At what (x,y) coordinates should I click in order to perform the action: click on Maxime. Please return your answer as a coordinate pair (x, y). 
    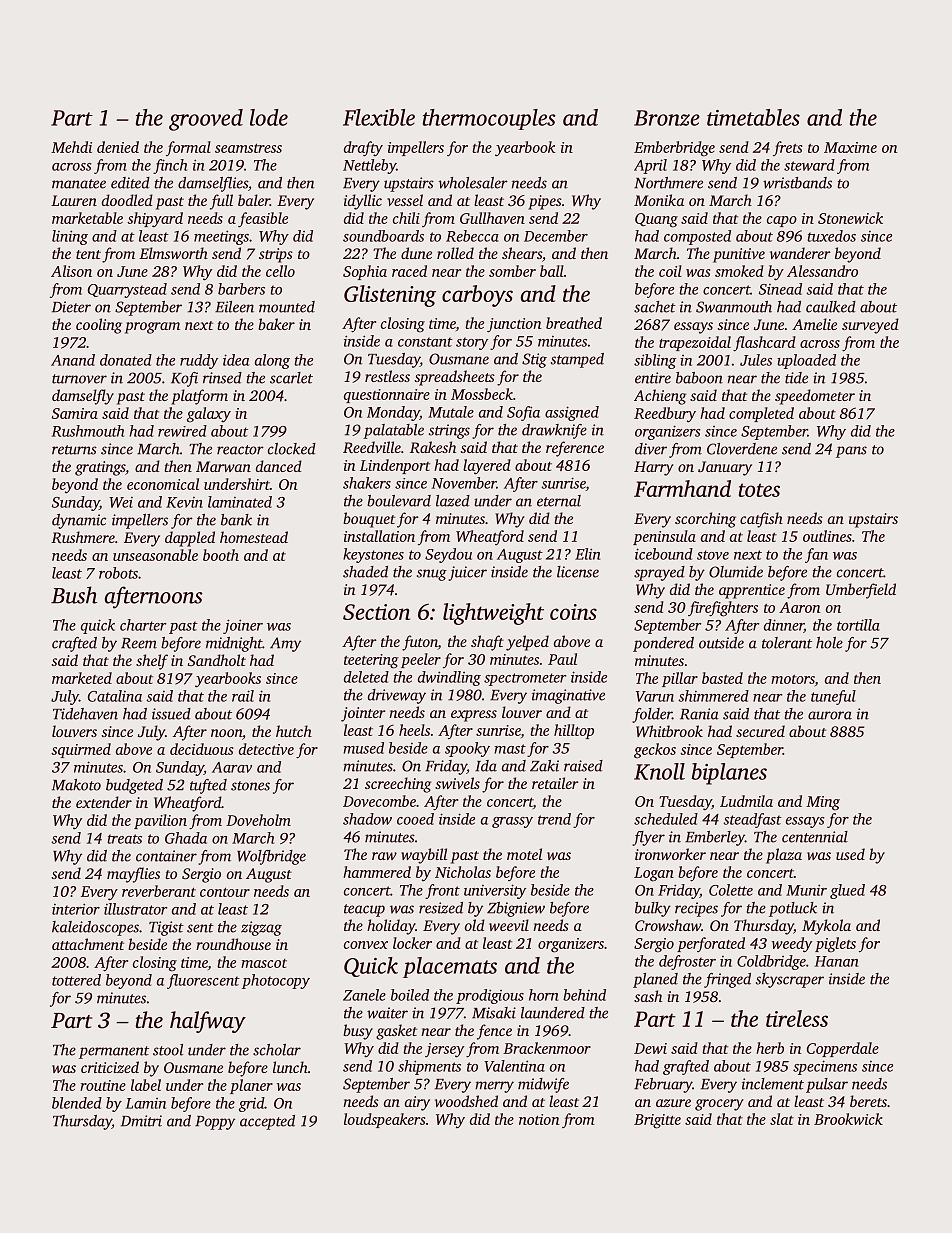
    Looking at the image, I should click on (850, 147).
